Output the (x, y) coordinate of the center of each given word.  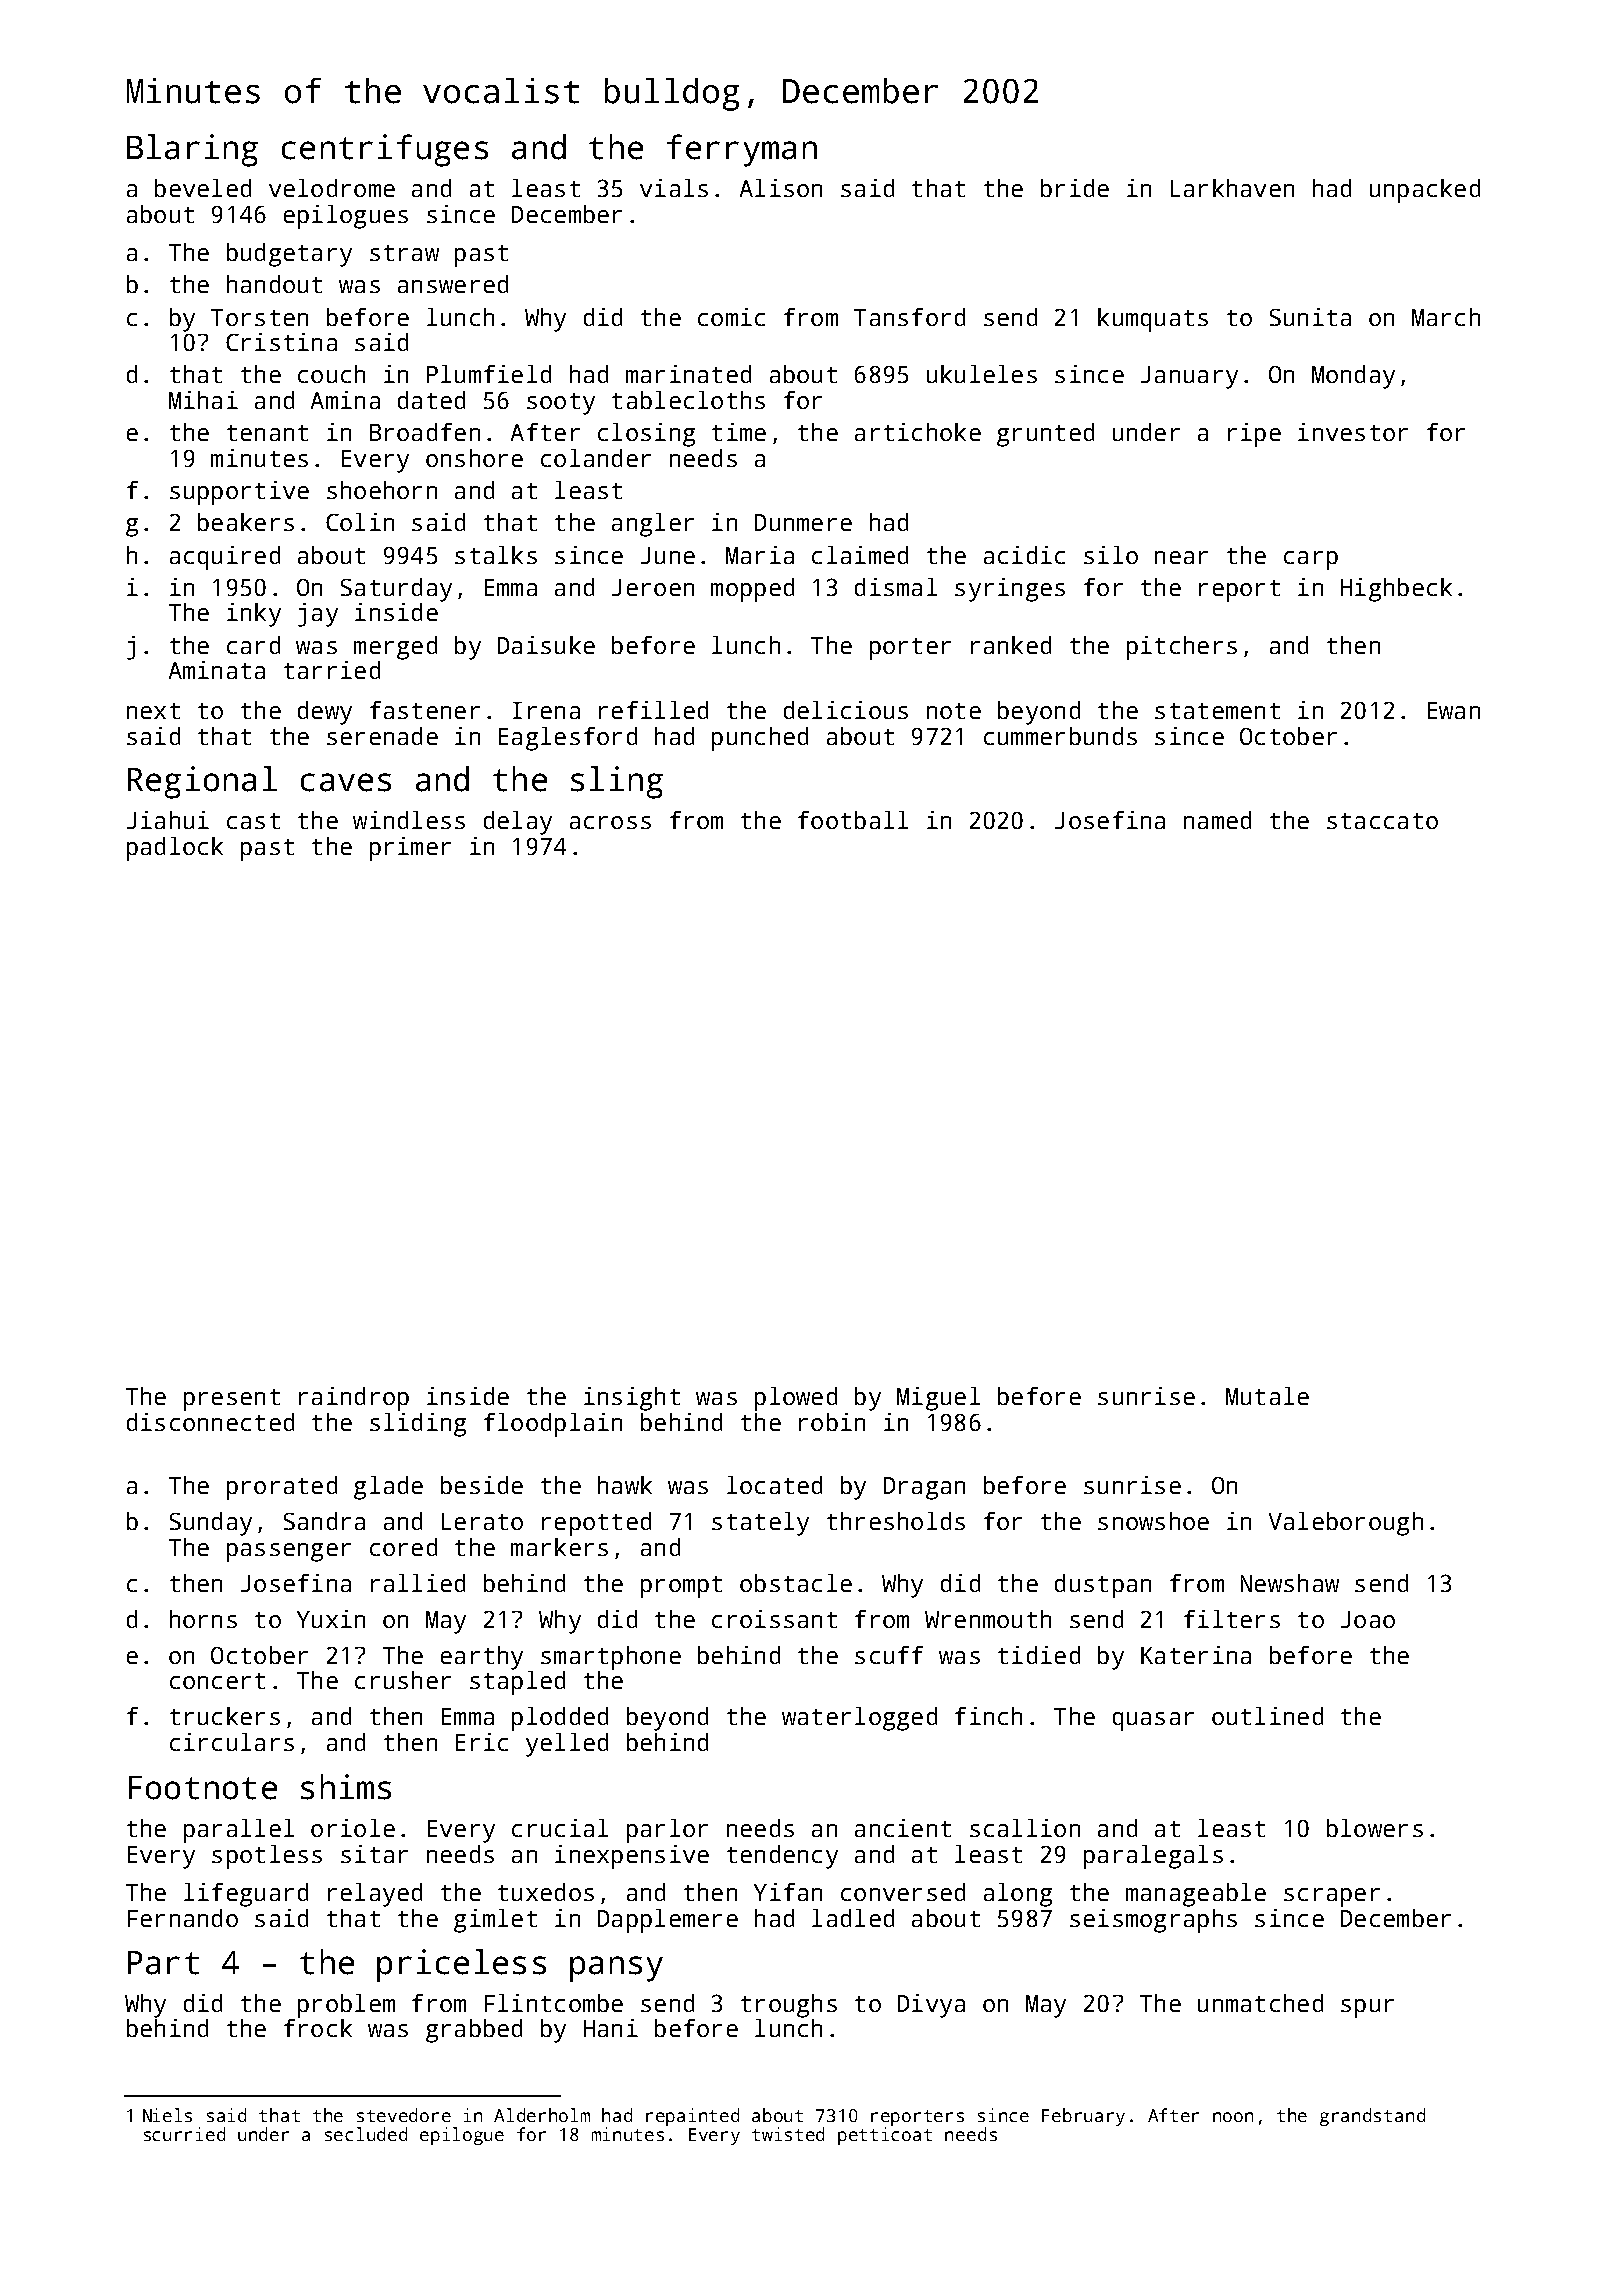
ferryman (742, 150)
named (1217, 820)
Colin (360, 522)
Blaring (192, 150)
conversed (903, 1892)
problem (346, 2006)
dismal (896, 587)
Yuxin (331, 1619)
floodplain (553, 1425)
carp (1311, 560)
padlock (175, 849)
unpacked (1425, 191)
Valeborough (1346, 1524)
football (853, 820)
